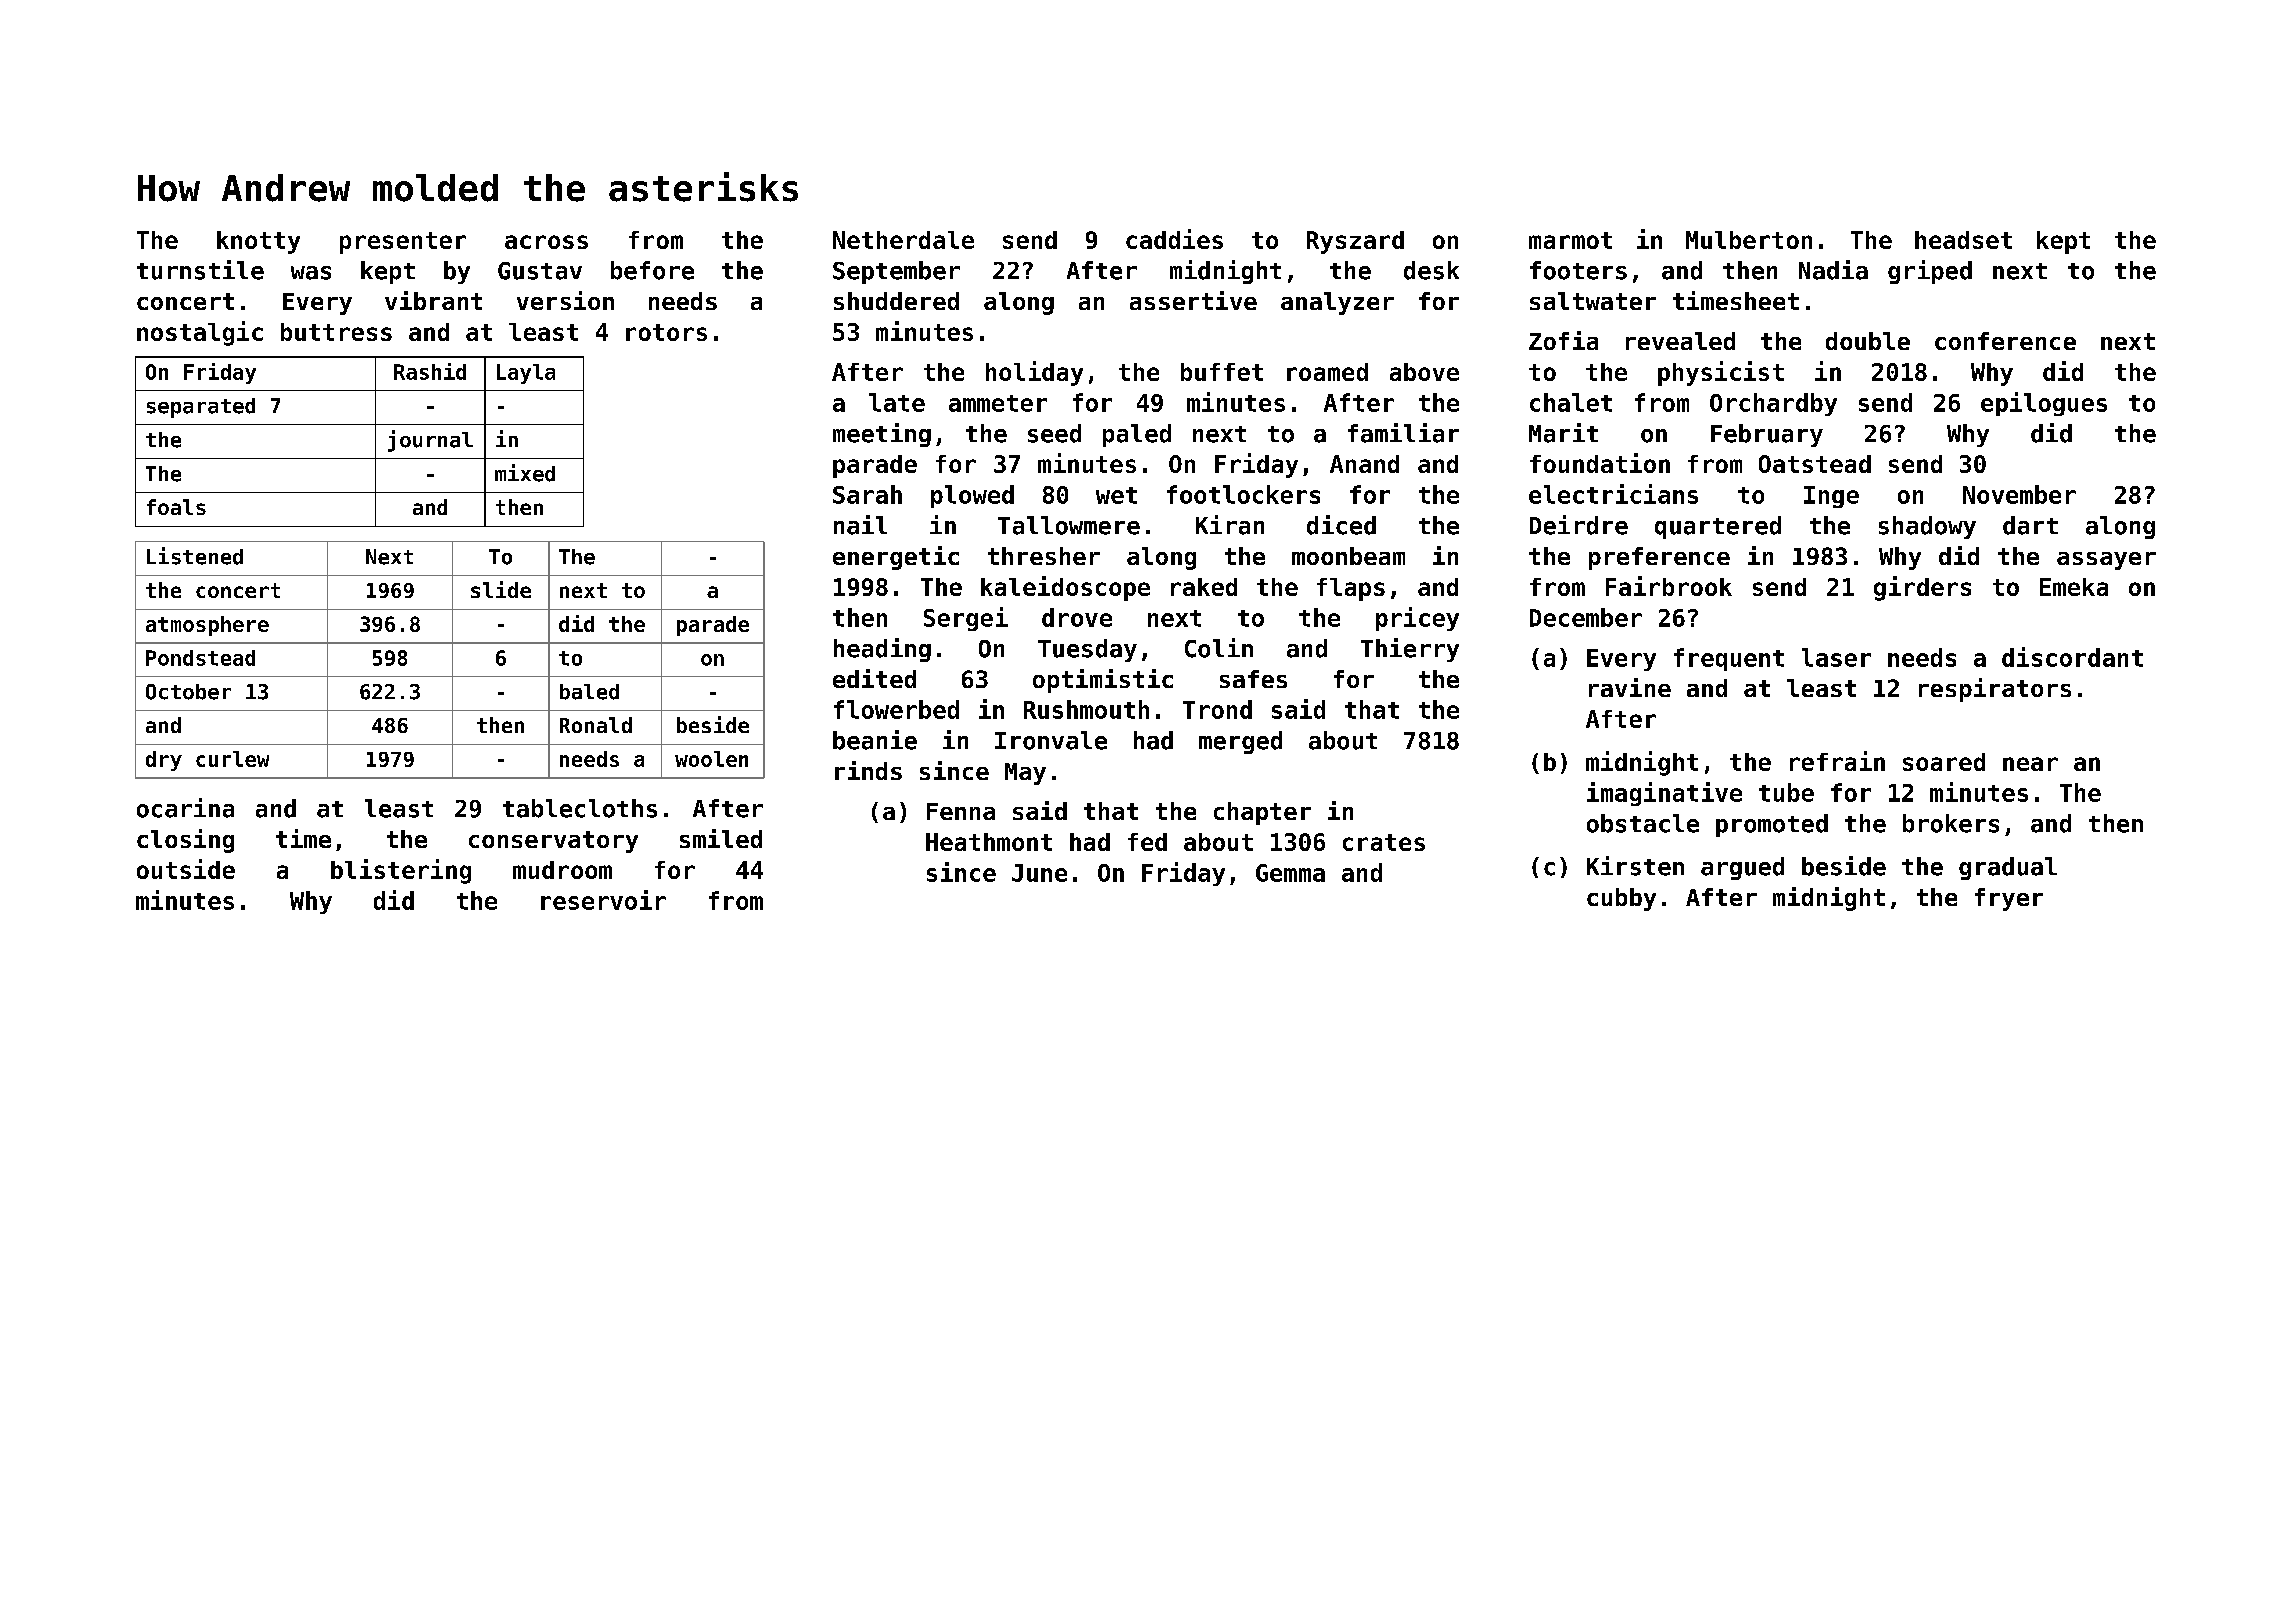 The width and height of the document is (2292, 1620). Describe the element at coordinates (1039, 873) in the document. I see `June` at that location.
